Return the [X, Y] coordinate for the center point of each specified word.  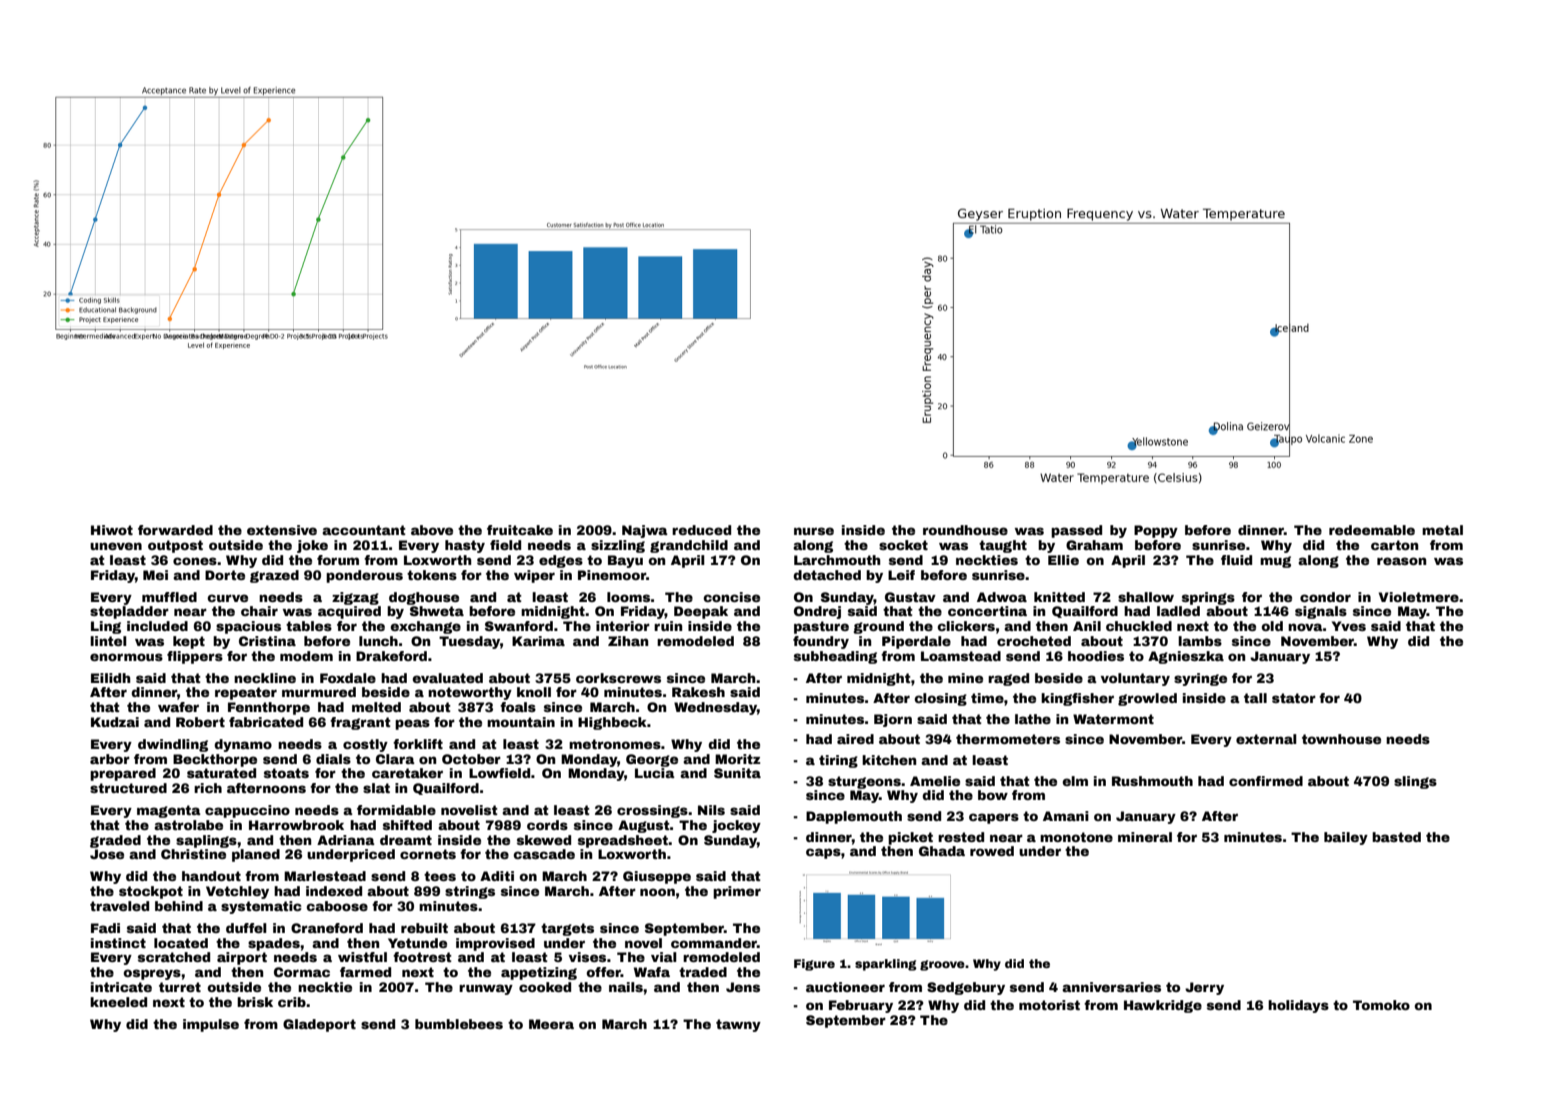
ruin [668, 626]
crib [292, 1002]
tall [1255, 698]
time [987, 698]
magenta [169, 811]
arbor [110, 759]
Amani [1066, 816]
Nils [711, 810]
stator [1294, 698]
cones [195, 561]
